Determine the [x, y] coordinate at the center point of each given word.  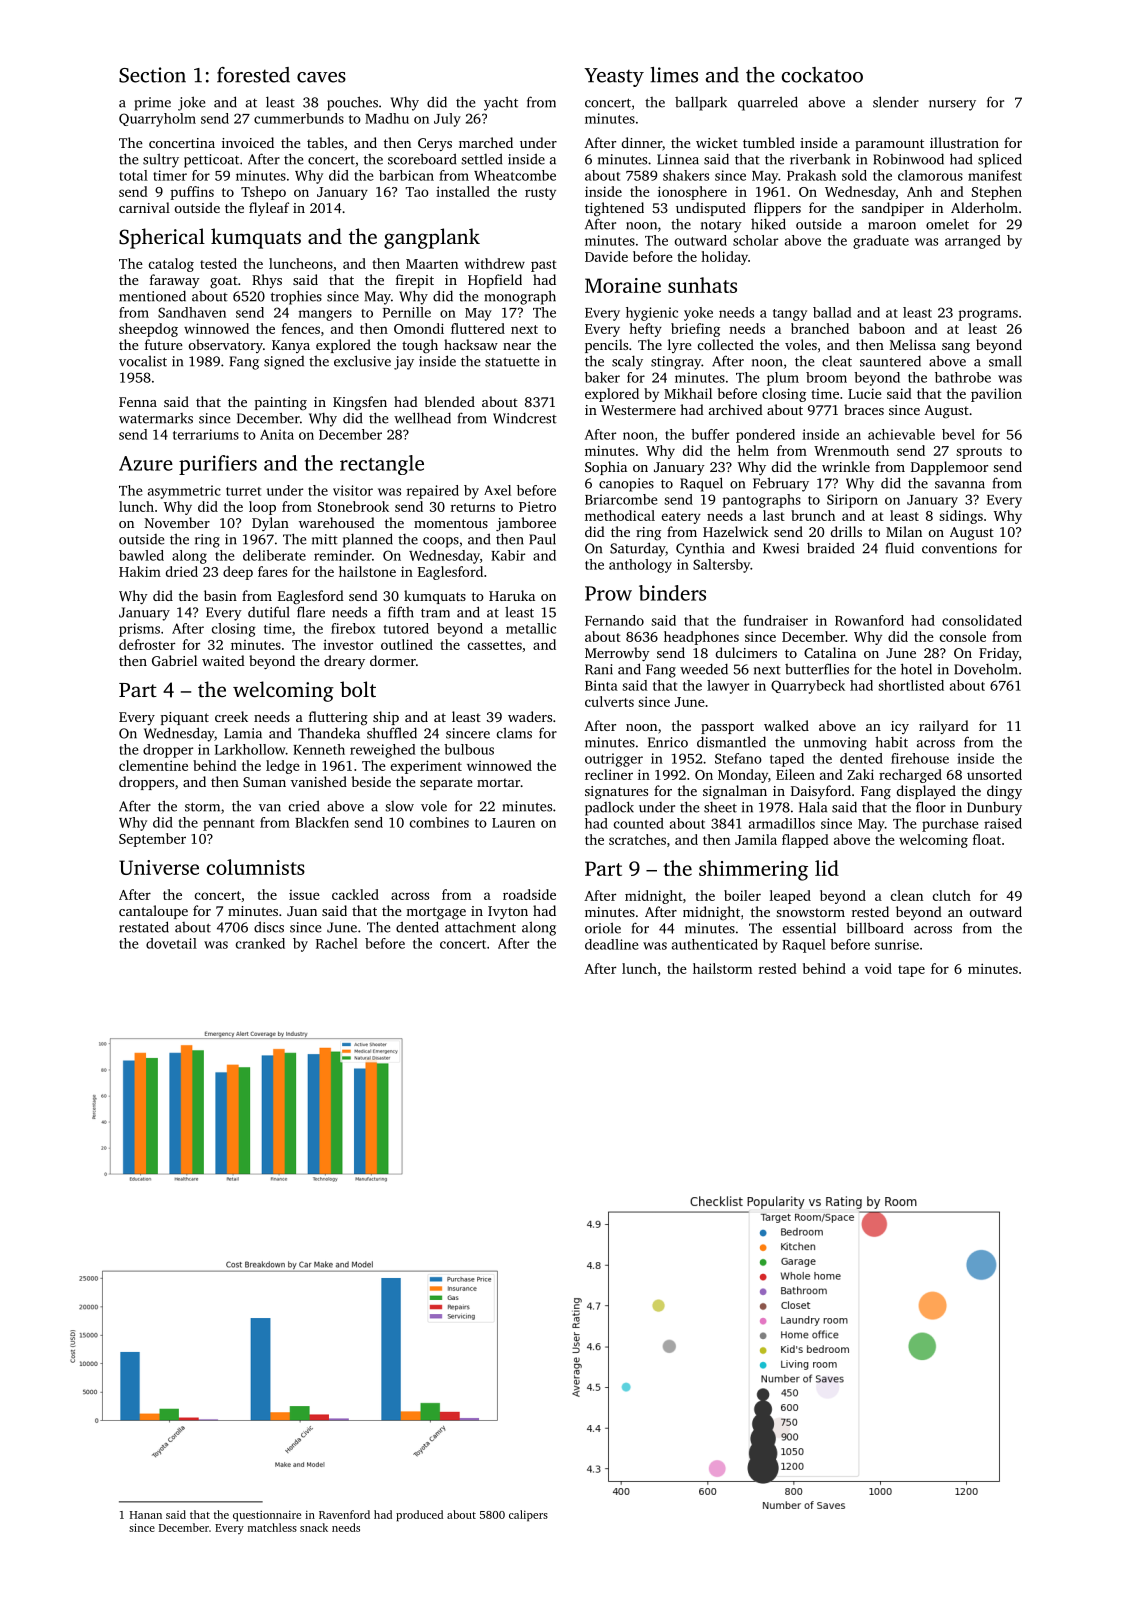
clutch [952, 895]
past [544, 266]
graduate [881, 242]
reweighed [382, 751]
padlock [609, 808]
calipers [528, 1516]
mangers [325, 315]
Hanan [146, 1515]
